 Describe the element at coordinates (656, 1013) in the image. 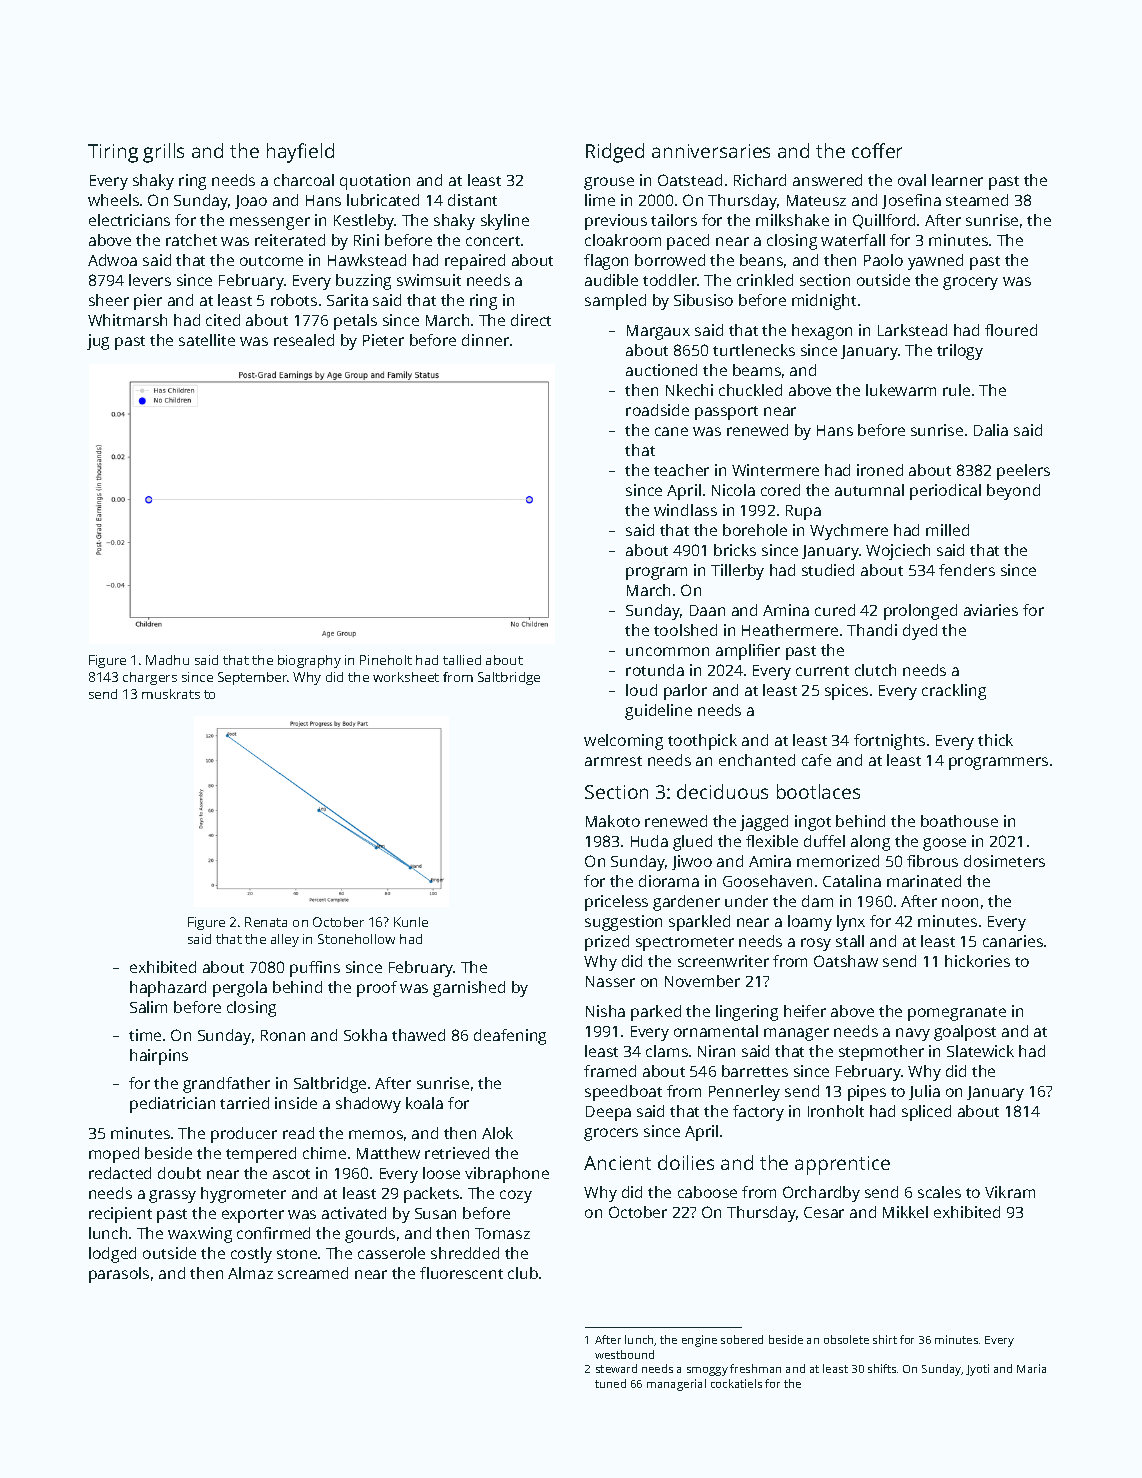

I see `parked` at that location.
